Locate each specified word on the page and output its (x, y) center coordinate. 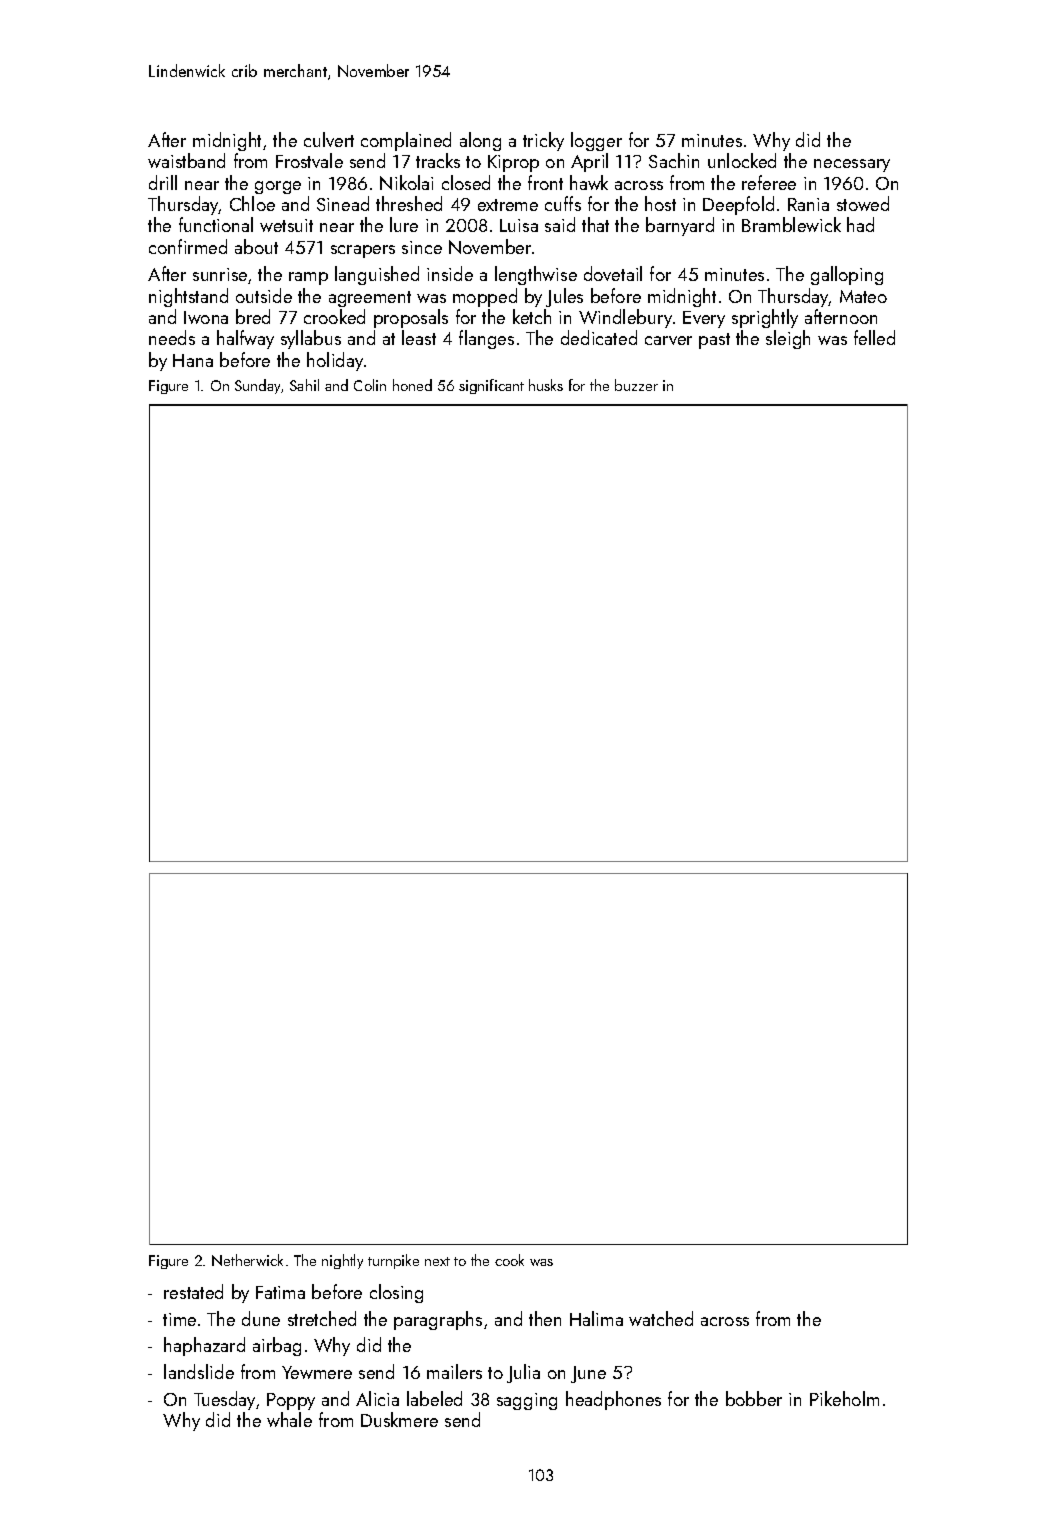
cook (509, 1260)
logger (596, 141)
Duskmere (399, 1419)
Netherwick (247, 1260)
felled (874, 337)
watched (661, 1318)
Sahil (304, 385)
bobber (754, 1398)
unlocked (742, 160)
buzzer (636, 385)
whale (289, 1419)
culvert (329, 139)
